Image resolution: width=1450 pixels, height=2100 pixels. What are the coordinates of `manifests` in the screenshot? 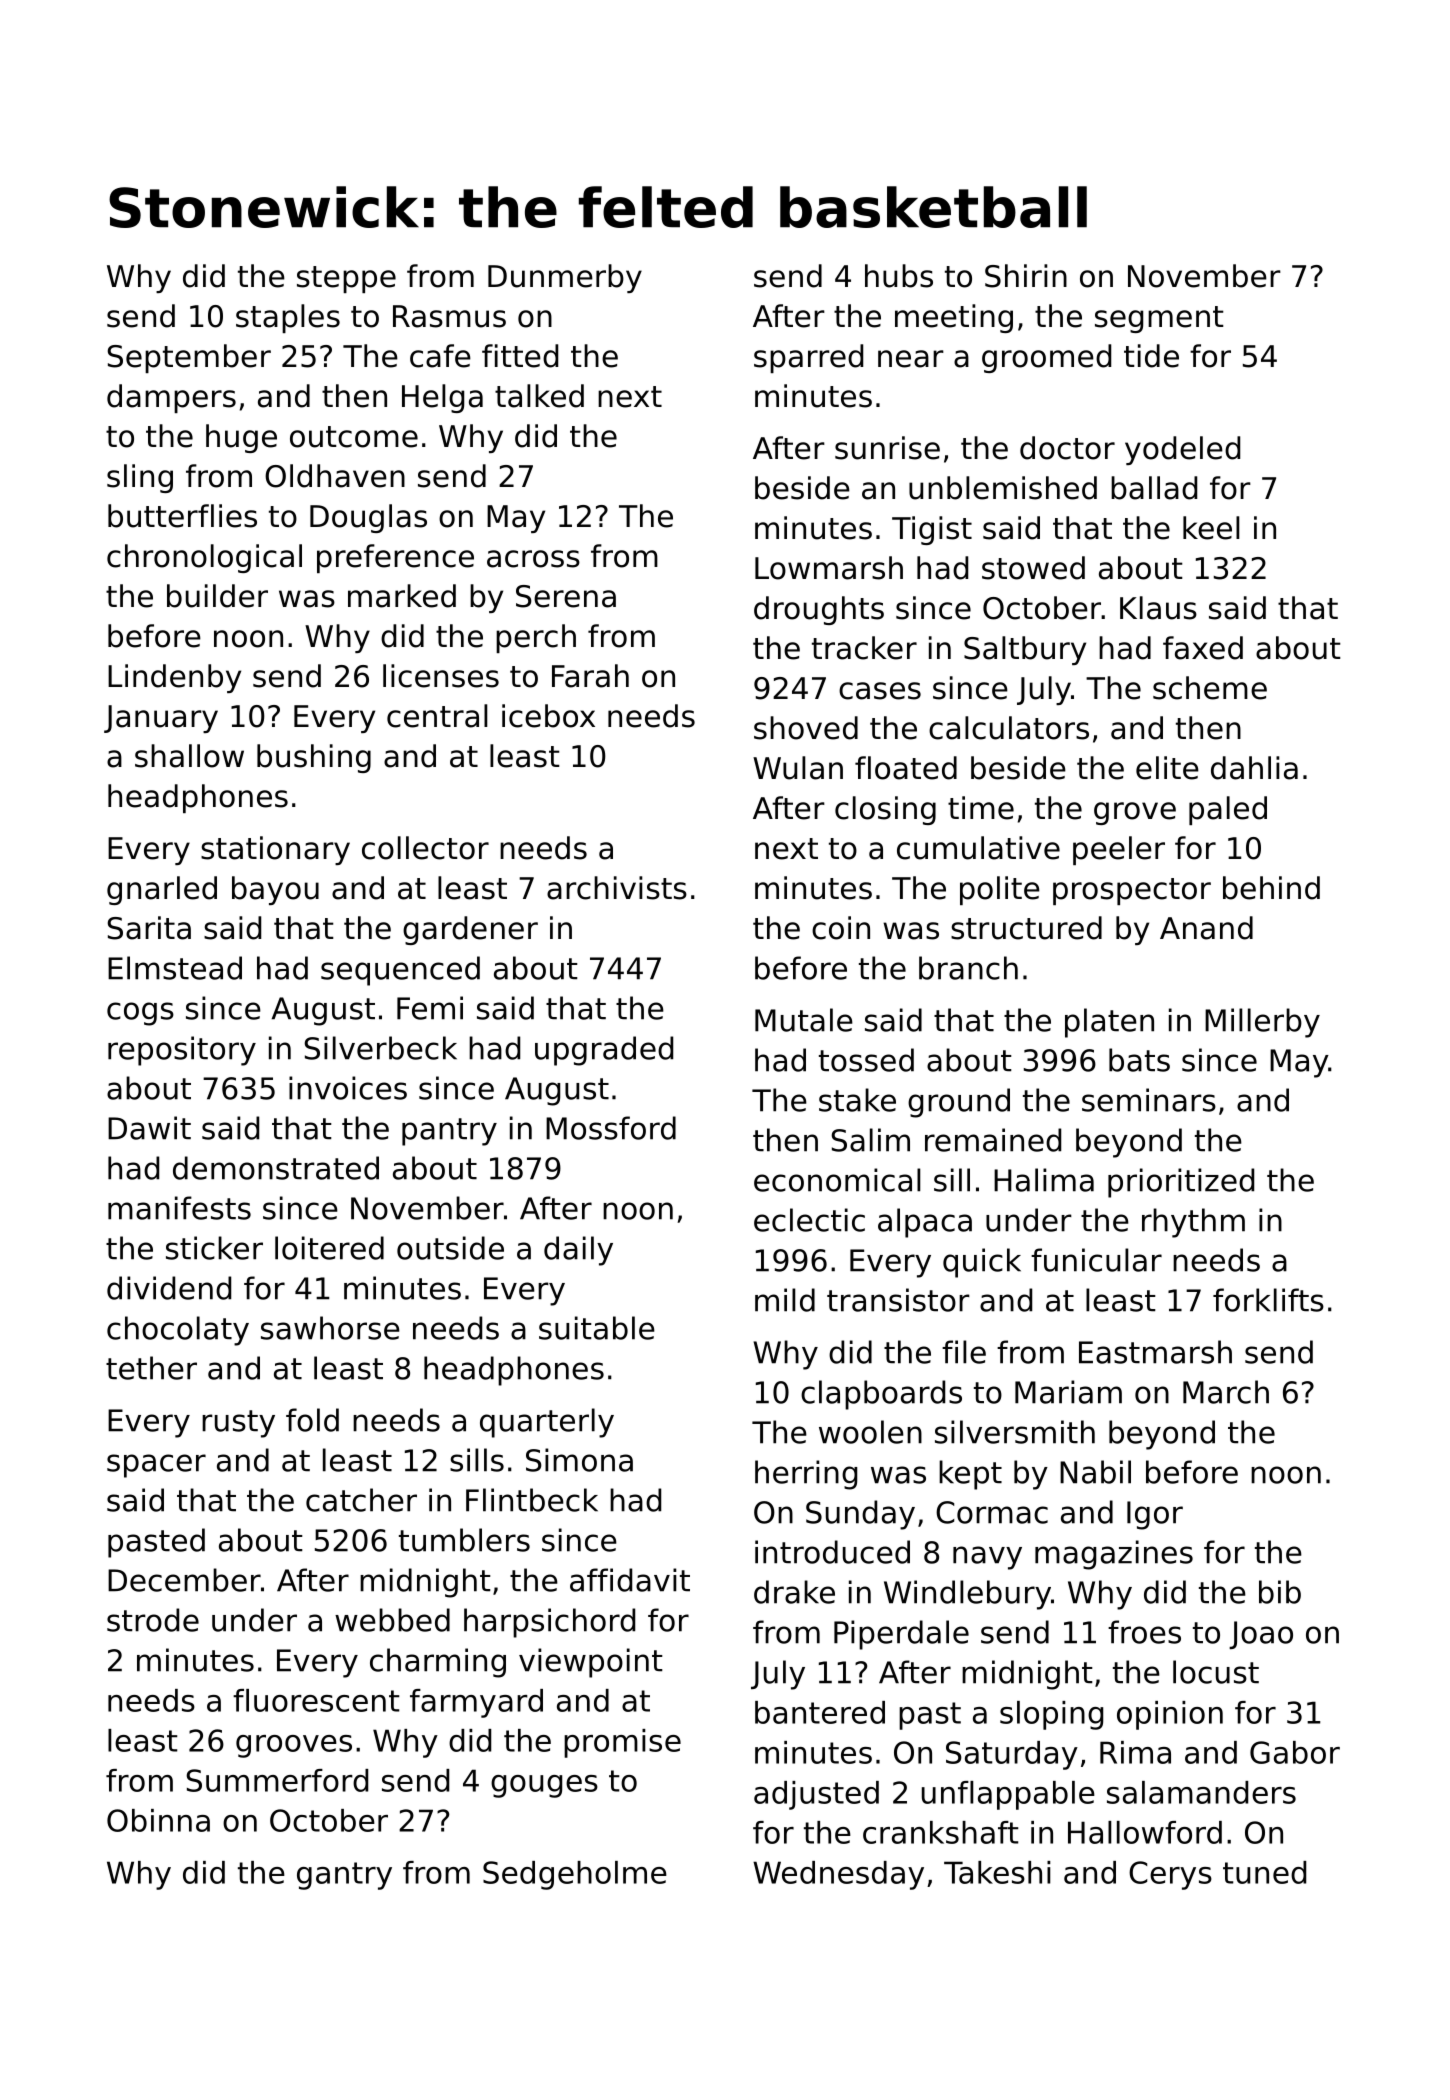 It's located at (179, 1208).
